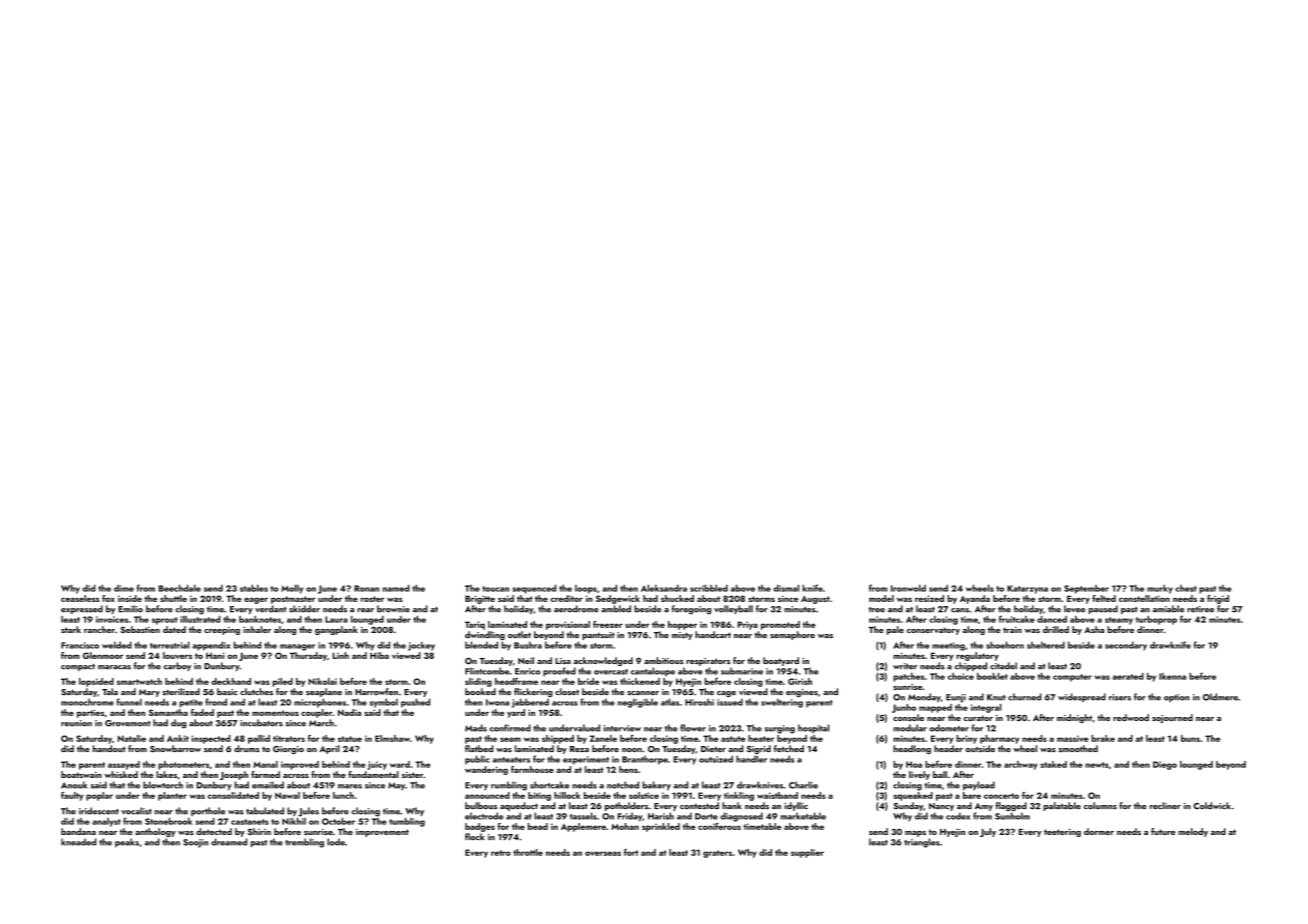 The height and width of the screenshot is (924, 1308). What do you see at coordinates (919, 775) in the screenshot?
I see `lively` at bounding box center [919, 775].
